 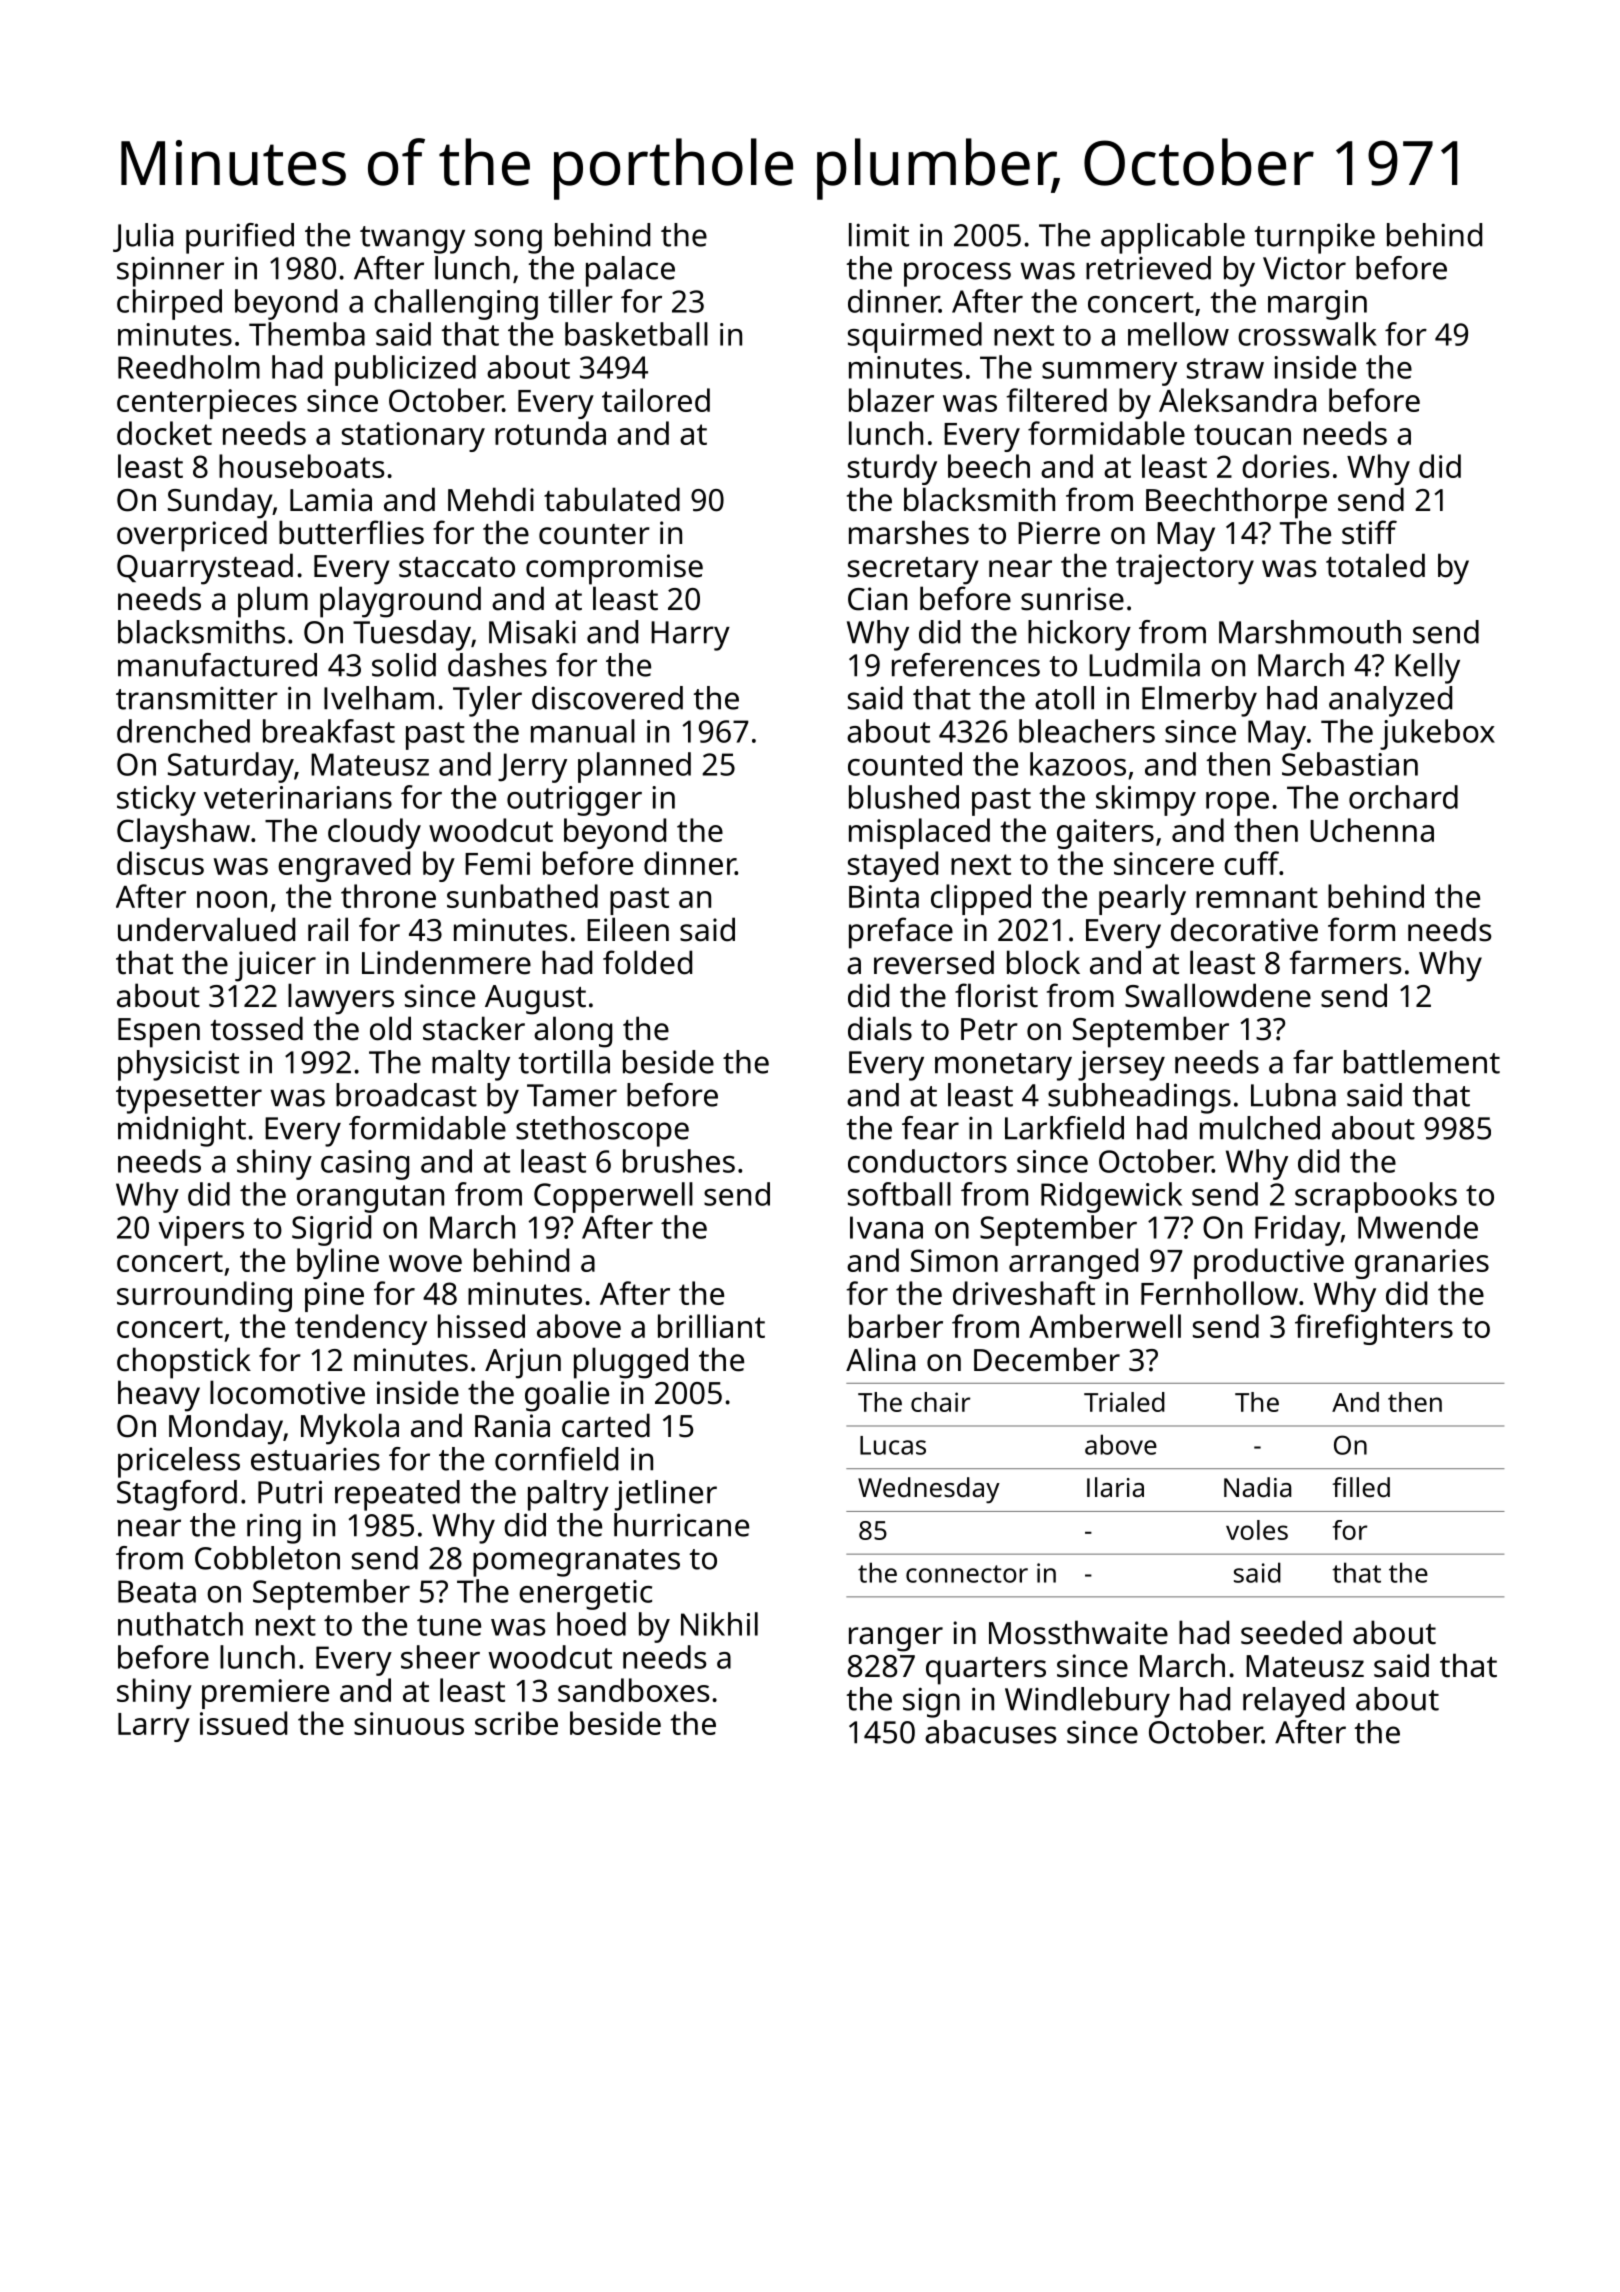 What do you see at coordinates (164, 433) in the screenshot?
I see `docket` at bounding box center [164, 433].
